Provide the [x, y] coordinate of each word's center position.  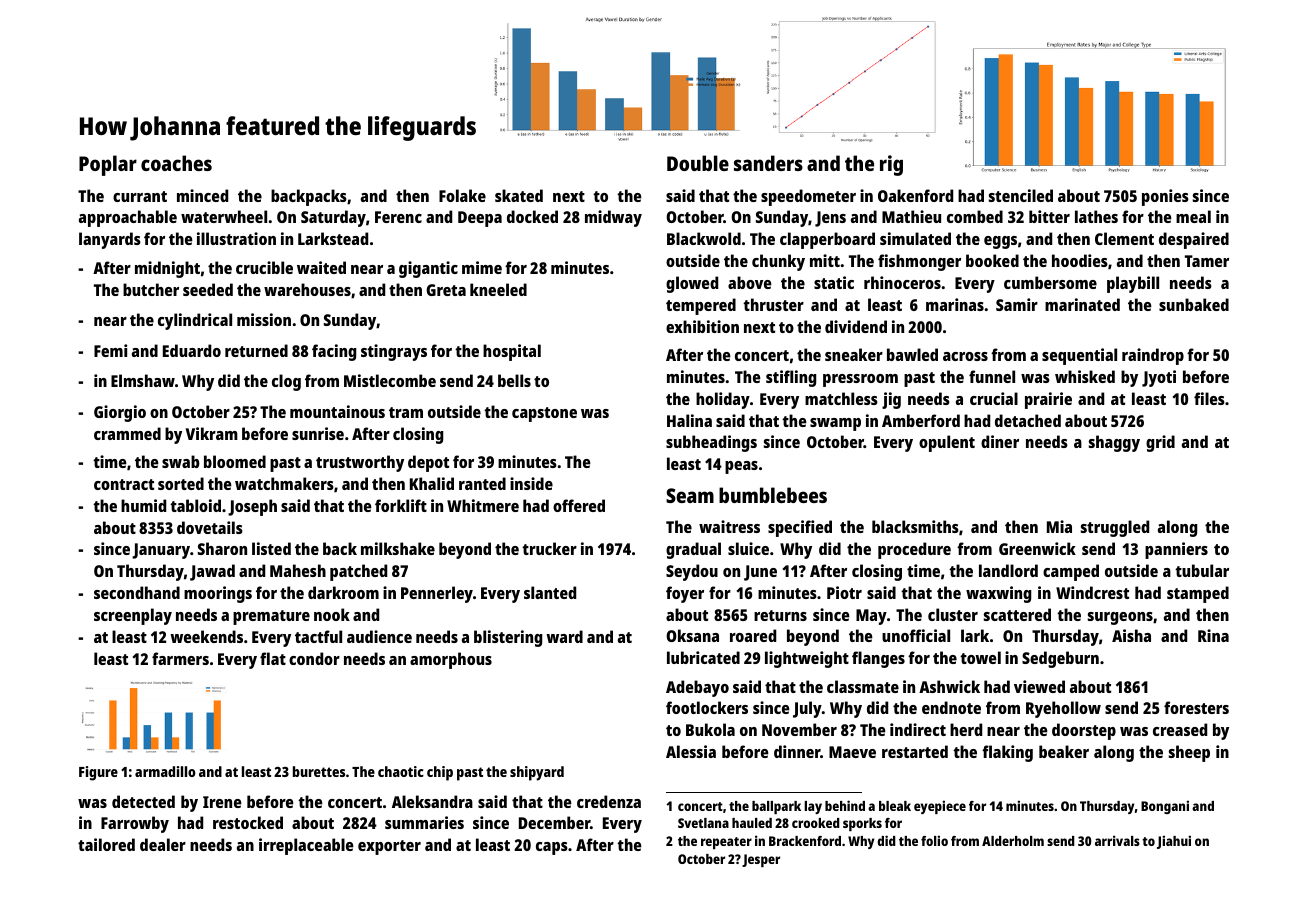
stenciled [1021, 195]
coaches [176, 163]
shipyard [537, 773]
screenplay [133, 616]
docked [532, 216]
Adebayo [697, 688]
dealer [163, 844]
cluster [953, 614]
